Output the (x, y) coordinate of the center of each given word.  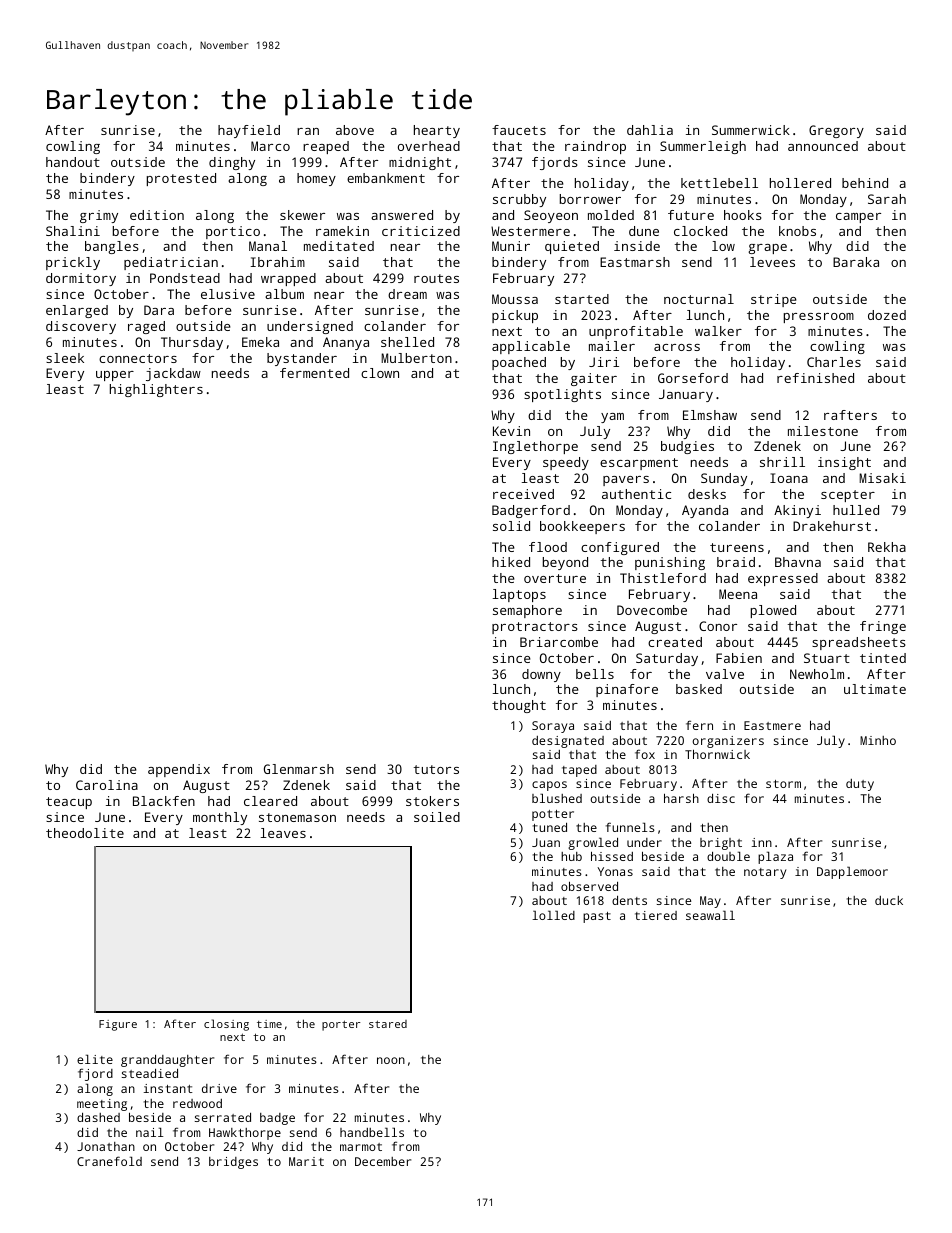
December (383, 1161)
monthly (220, 818)
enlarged (77, 311)
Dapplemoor (852, 872)
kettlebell (719, 183)
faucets (519, 130)
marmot (361, 1147)
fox (645, 754)
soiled (437, 817)
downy (541, 675)
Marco (270, 146)
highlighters (156, 390)
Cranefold (109, 1161)
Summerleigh (703, 147)
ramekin (342, 231)
